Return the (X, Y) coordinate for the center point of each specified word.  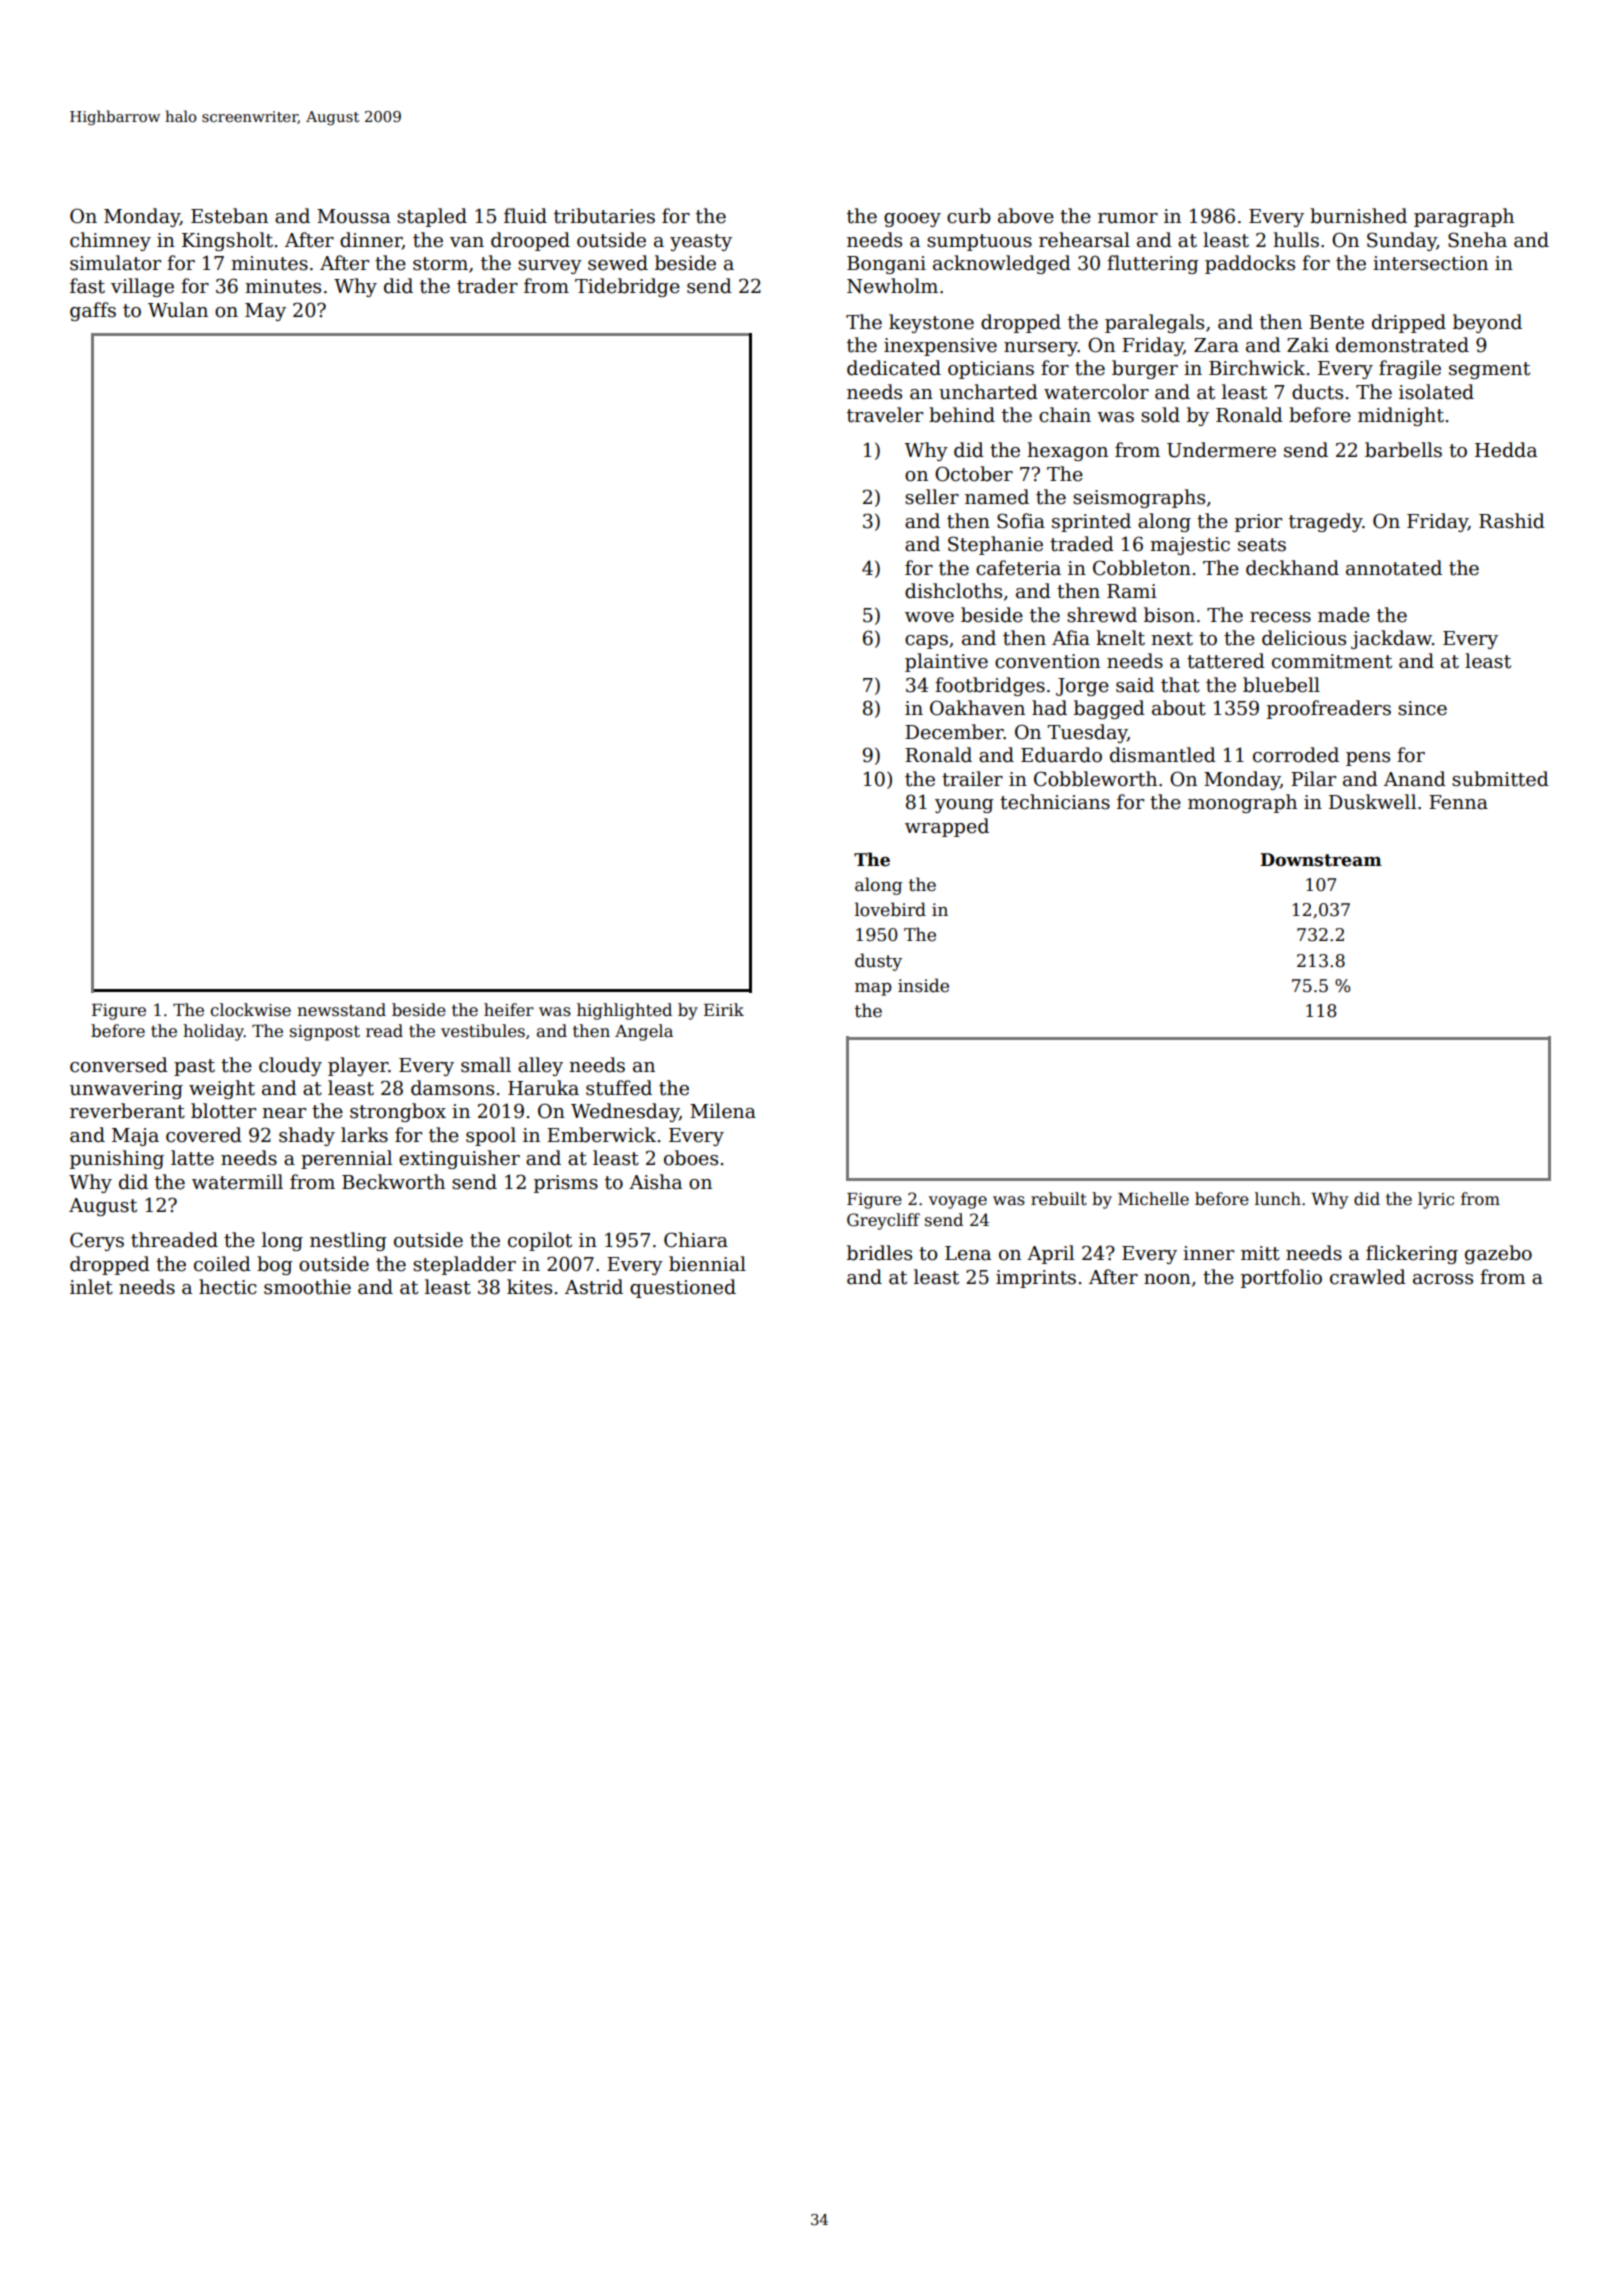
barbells (1403, 450)
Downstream (1321, 860)
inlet (91, 1287)
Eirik (724, 1009)
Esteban (229, 216)
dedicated (894, 368)
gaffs (93, 311)
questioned (683, 1288)
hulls (1296, 240)
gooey (912, 220)
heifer (509, 1010)
